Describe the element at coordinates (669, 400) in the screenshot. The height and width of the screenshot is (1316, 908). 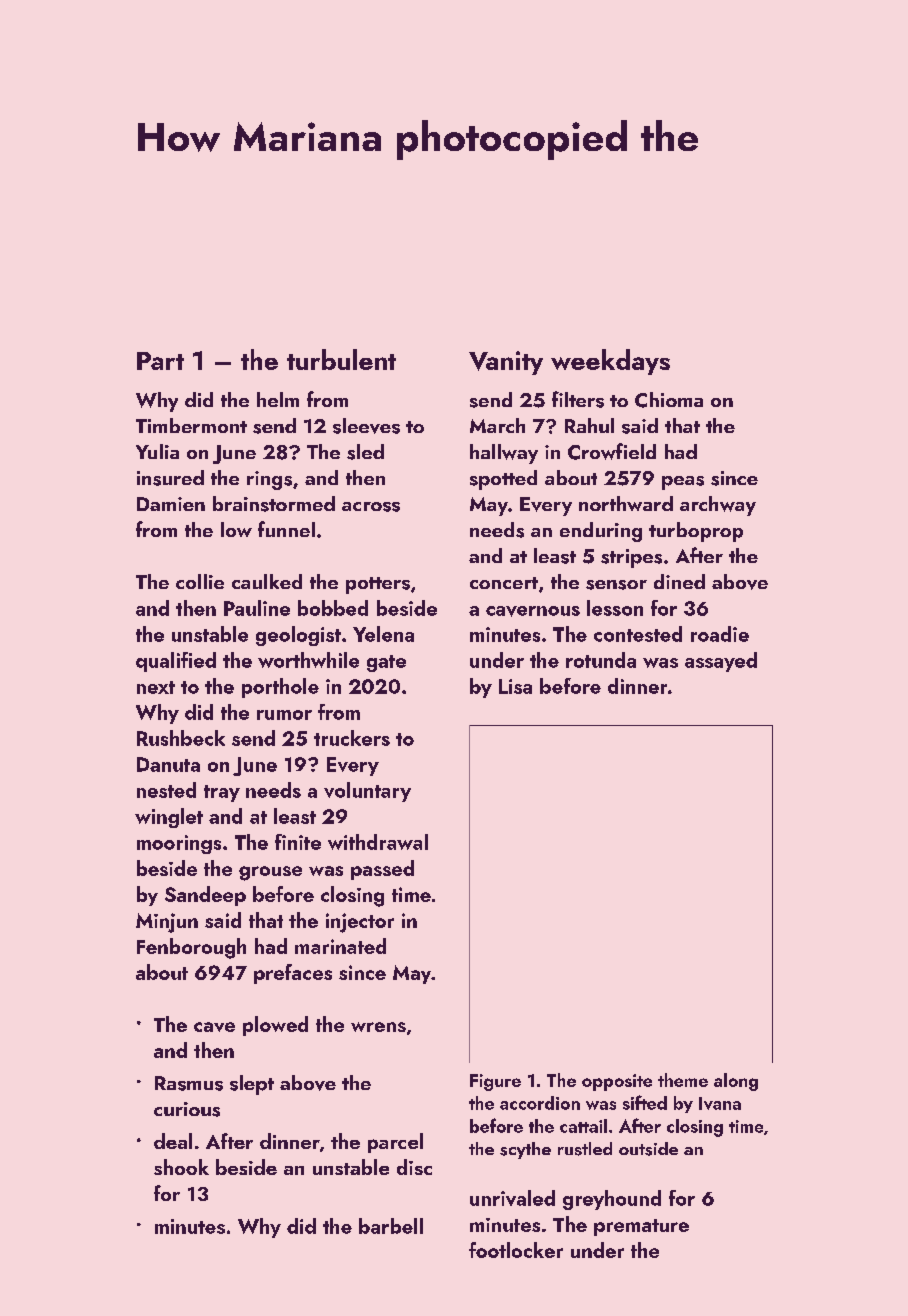
I see `Chioma` at that location.
